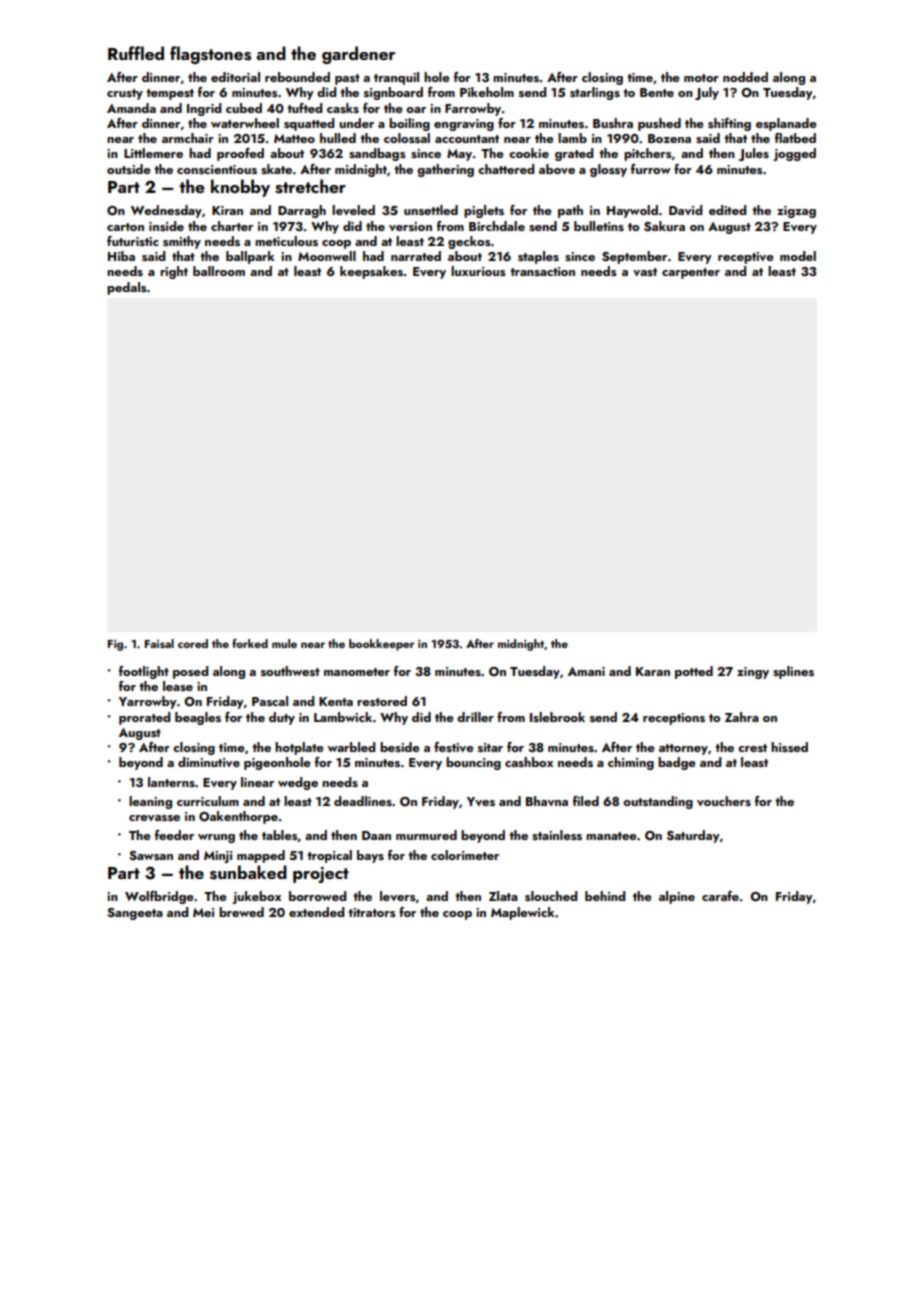  I want to click on sunbaked, so click(248, 872).
